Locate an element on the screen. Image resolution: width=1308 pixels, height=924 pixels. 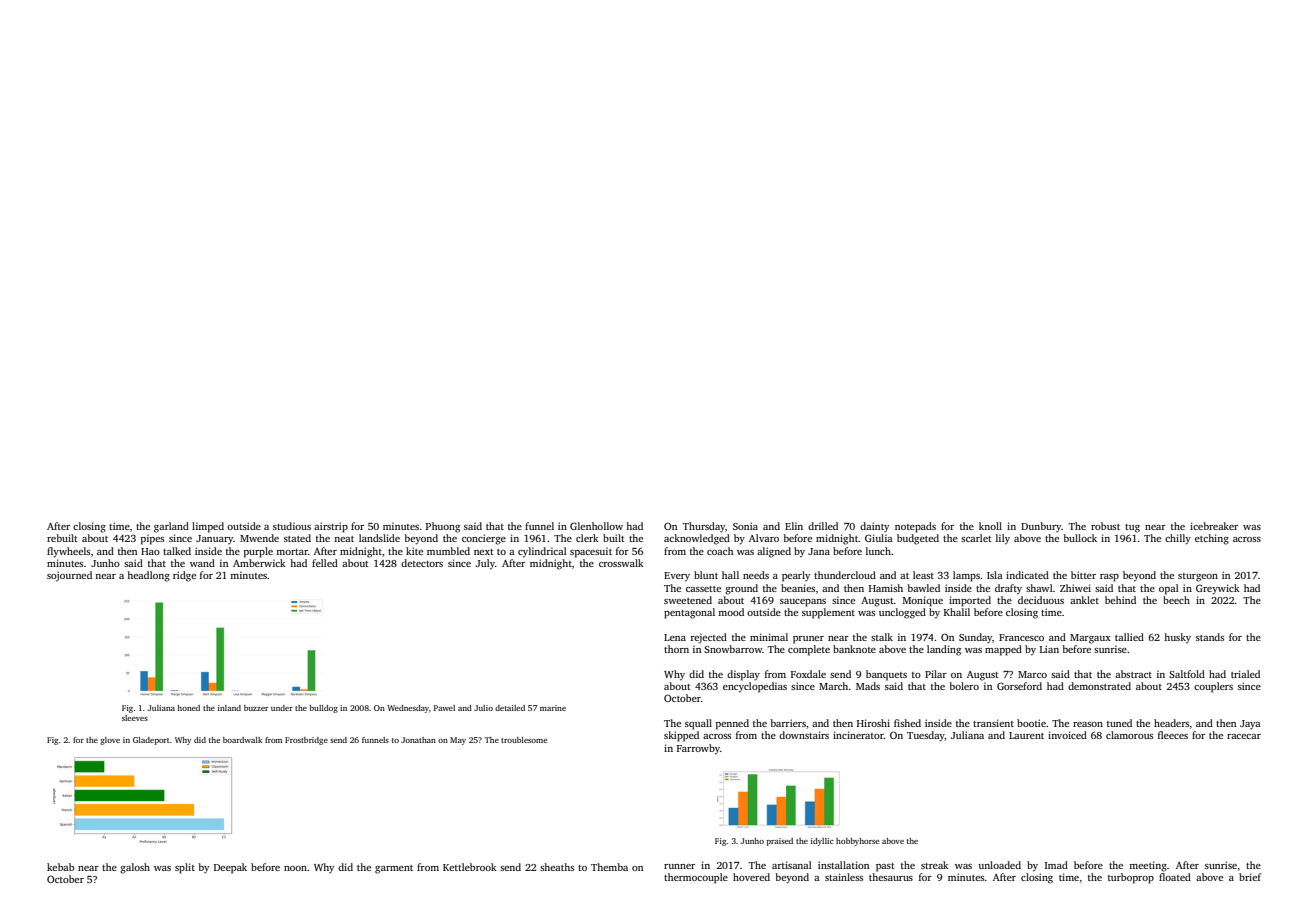
crosswalk is located at coordinates (621, 563).
